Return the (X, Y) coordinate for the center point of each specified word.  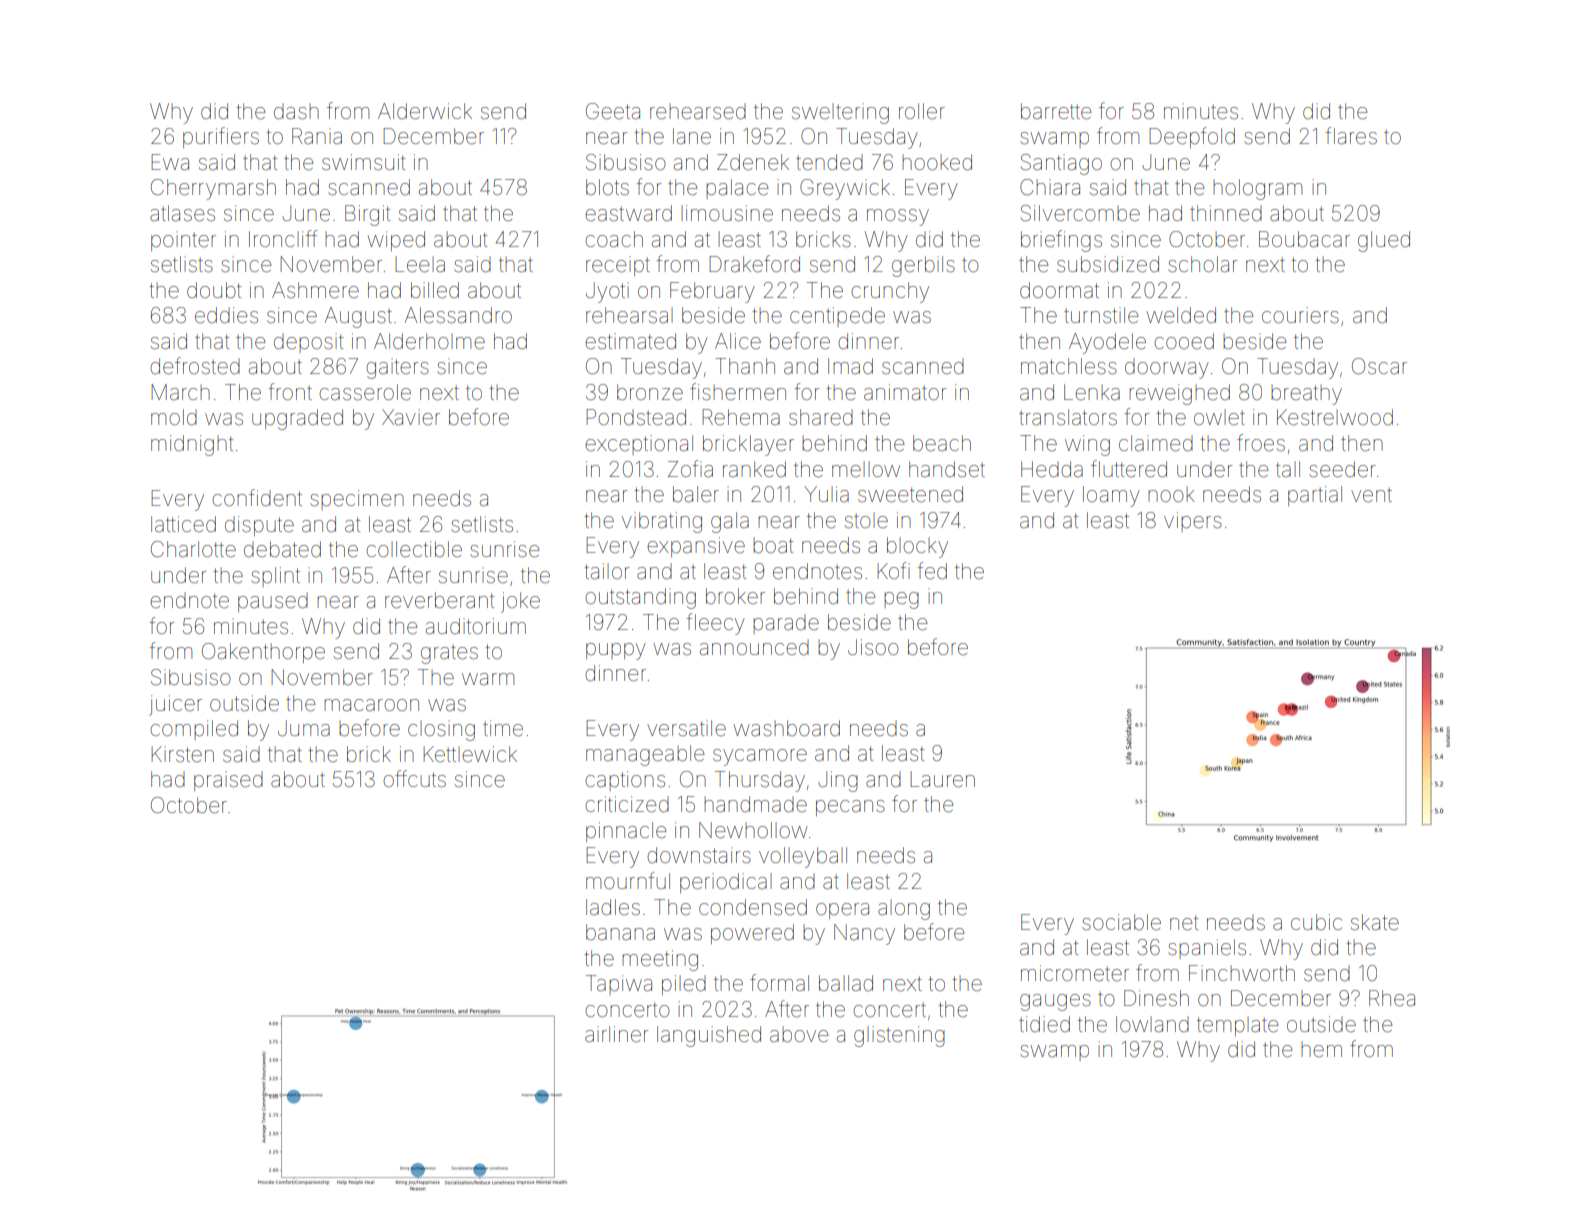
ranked (754, 469)
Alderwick (425, 111)
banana (620, 932)
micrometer (1075, 973)
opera (842, 911)
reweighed (1179, 394)
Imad (850, 366)
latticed (183, 524)
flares (1351, 136)
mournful (628, 880)
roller (922, 111)
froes (1261, 443)
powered (752, 934)
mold (174, 417)
